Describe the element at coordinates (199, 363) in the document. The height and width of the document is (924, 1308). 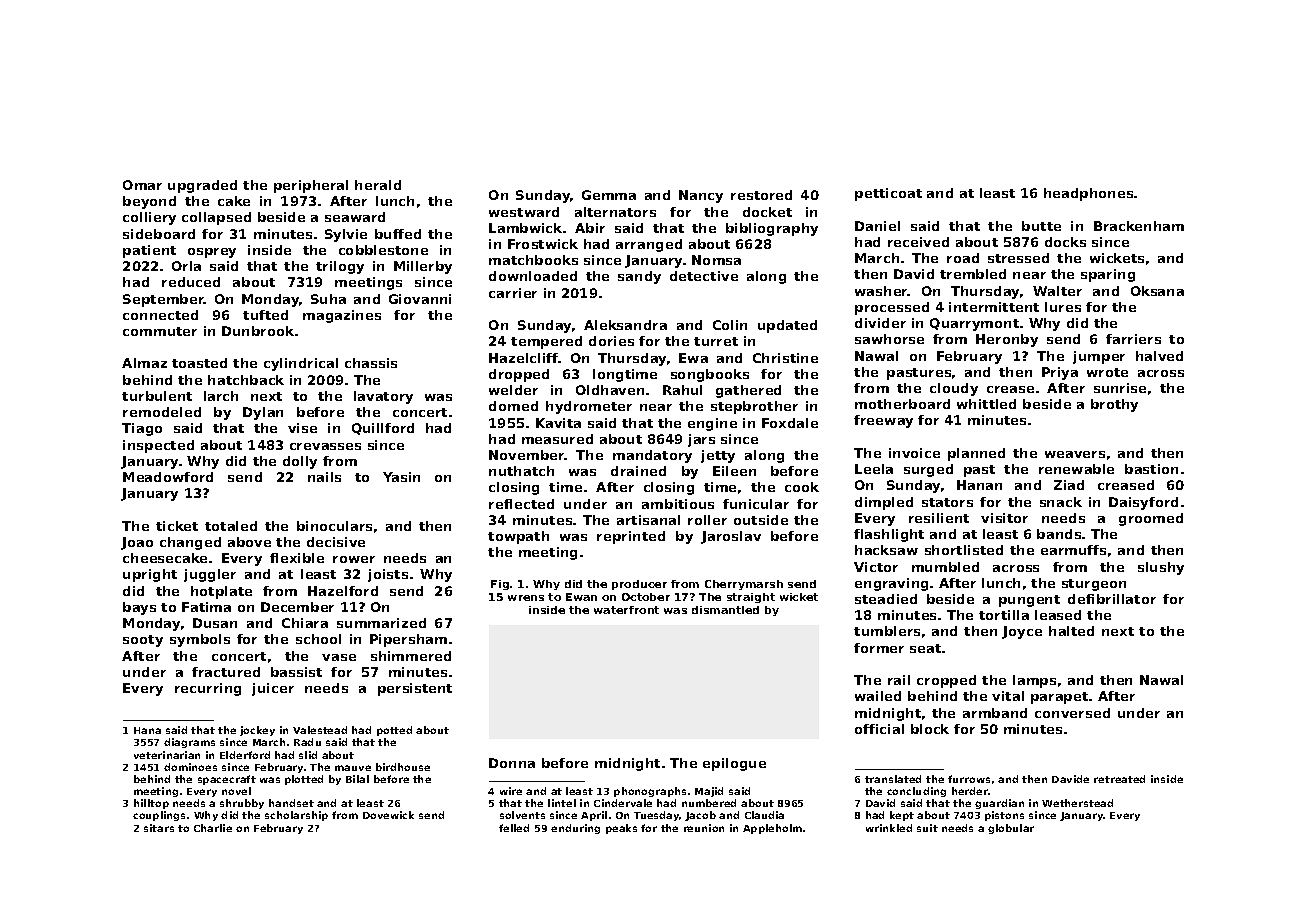
I see `toasted` at that location.
